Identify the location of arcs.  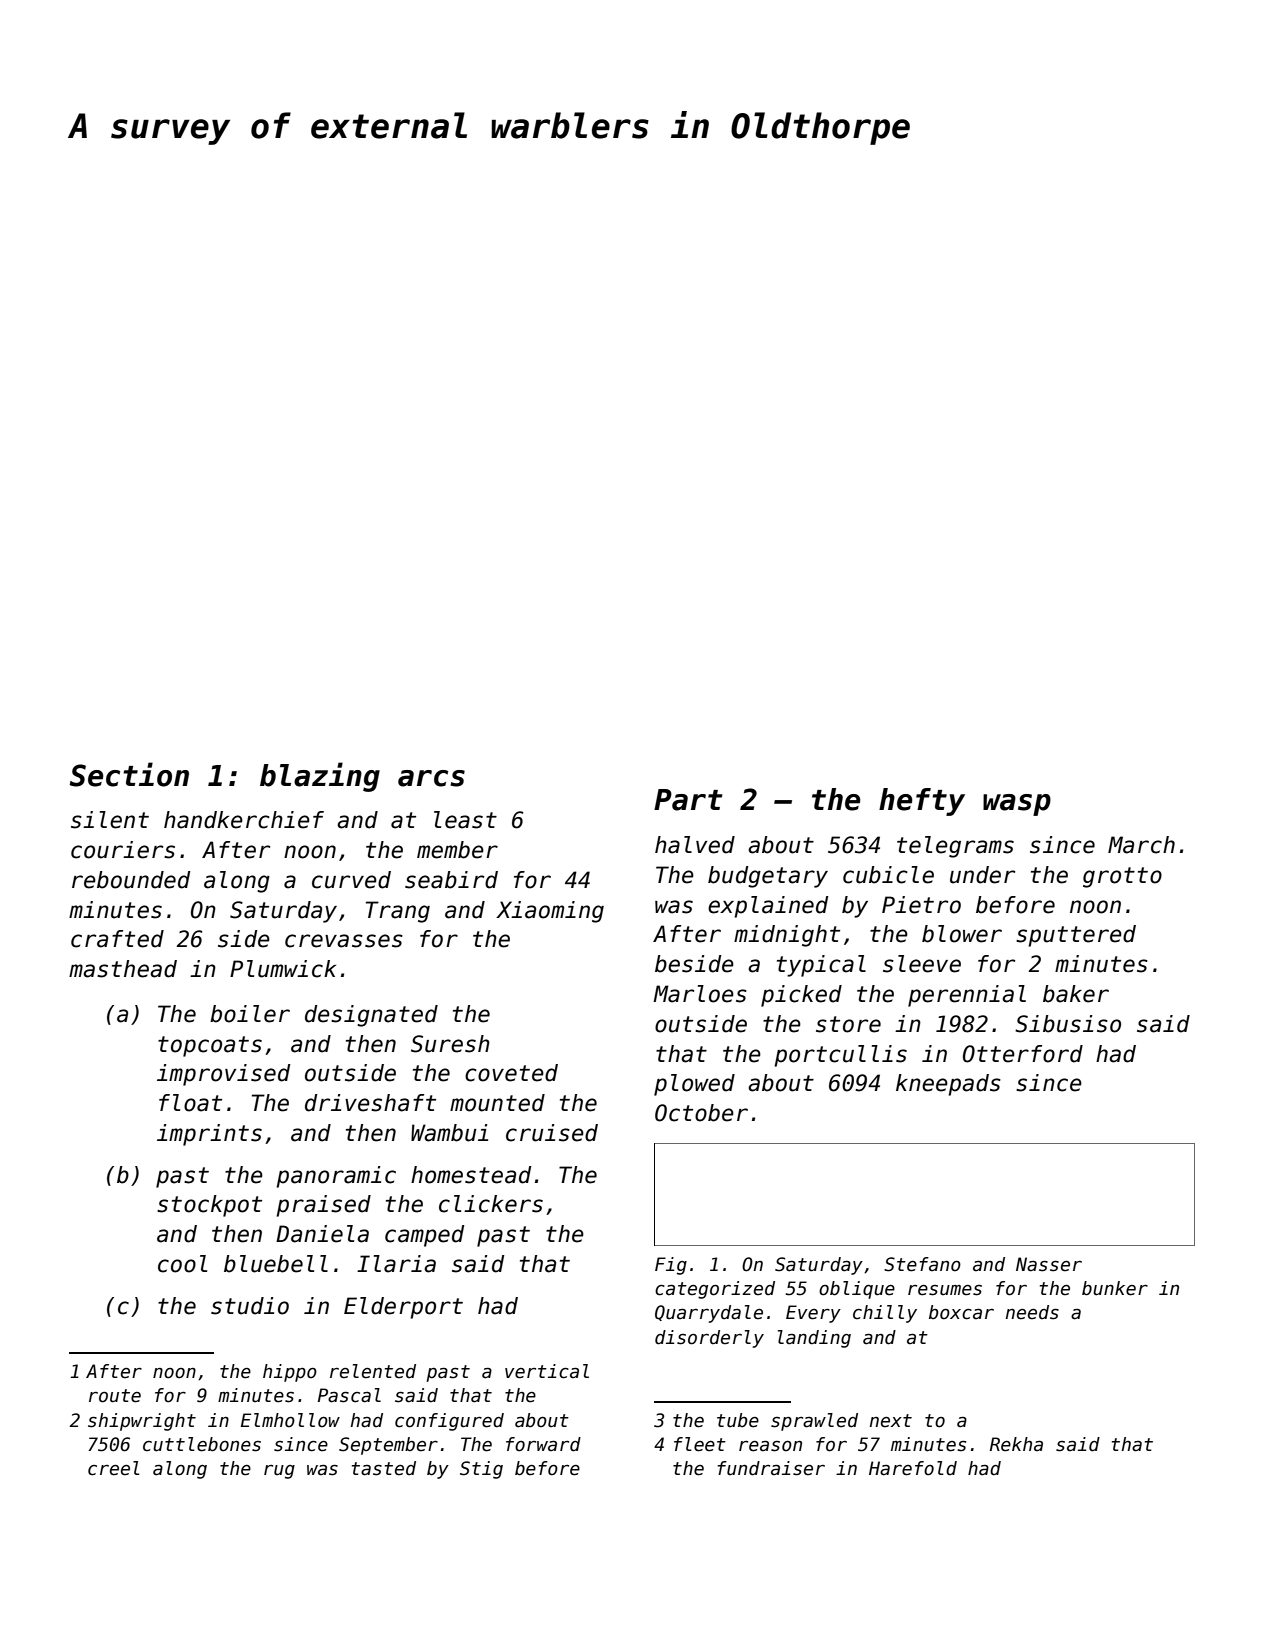
(431, 778).
